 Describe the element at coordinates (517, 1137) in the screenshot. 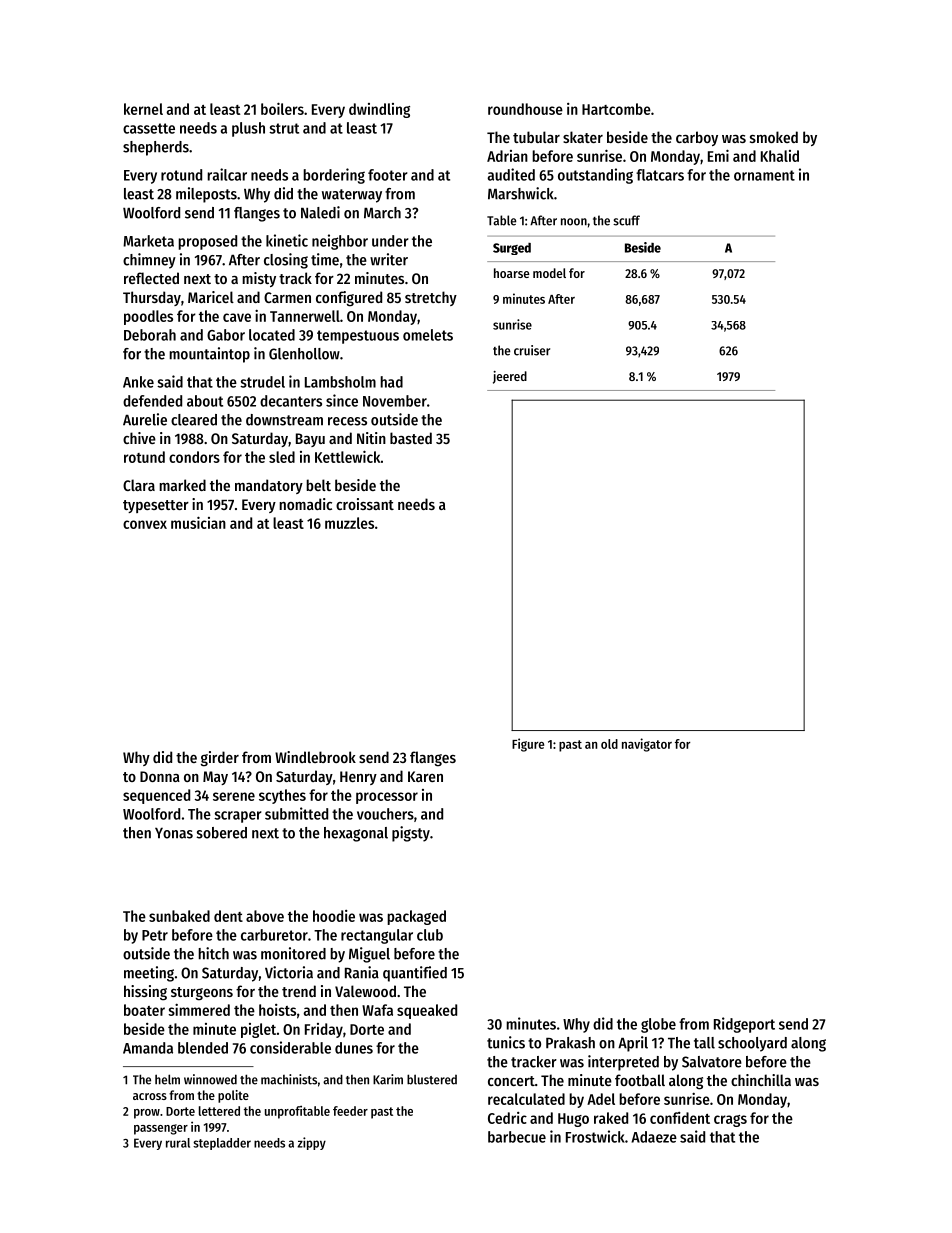

I see `barbecue` at that location.
